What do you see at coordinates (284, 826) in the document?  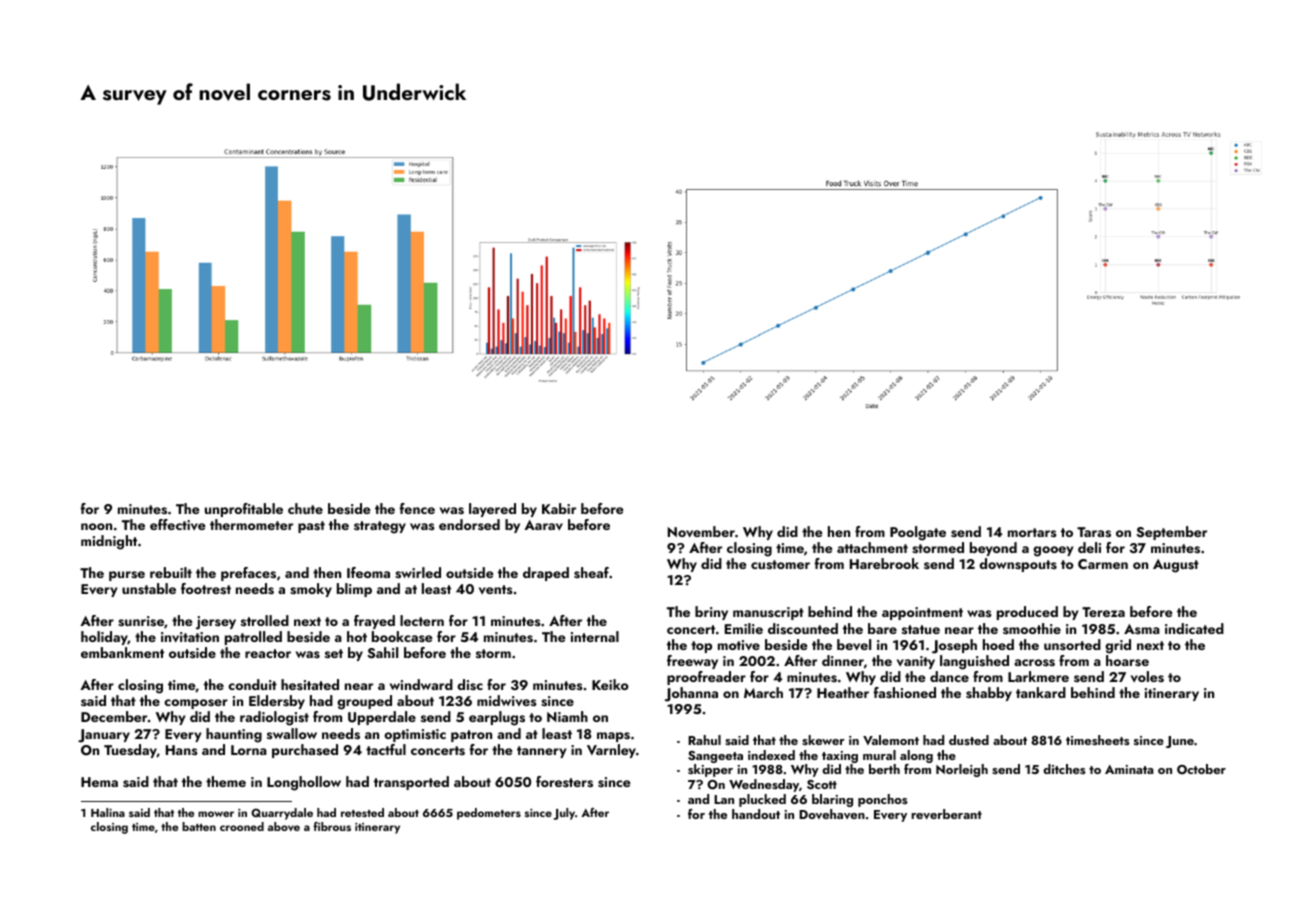 I see `above` at bounding box center [284, 826].
